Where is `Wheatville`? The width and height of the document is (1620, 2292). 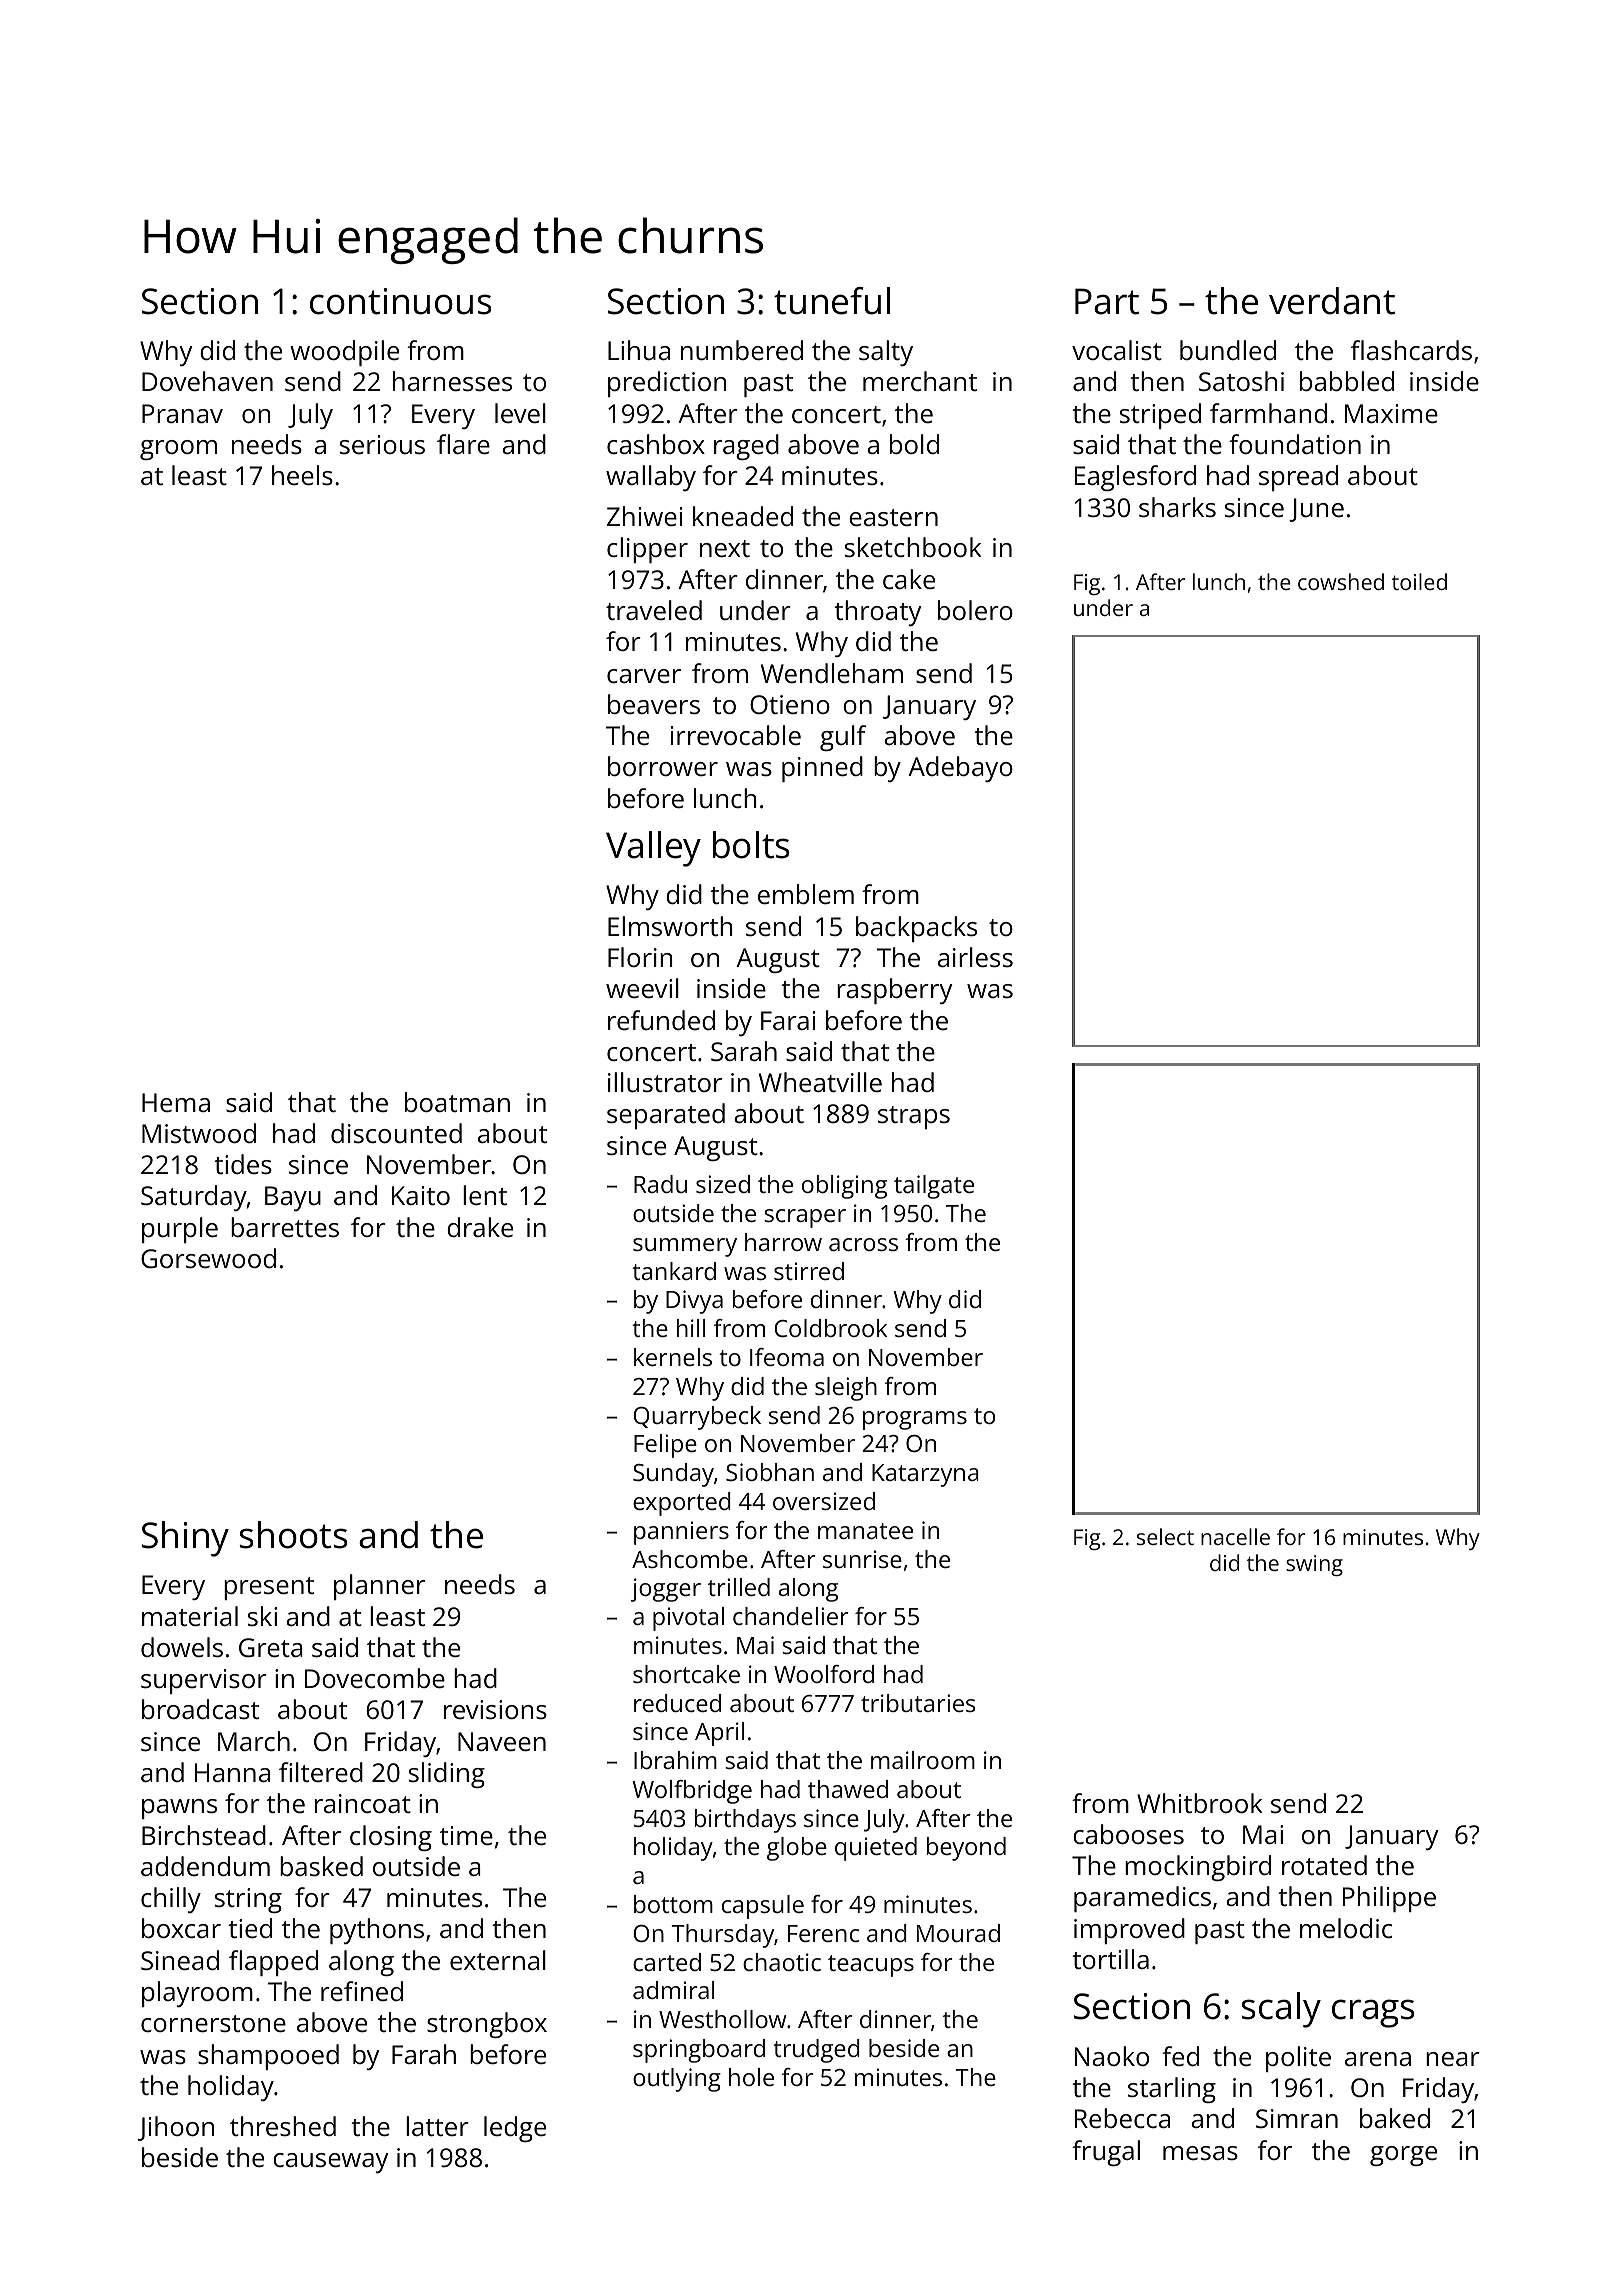
Wheatville is located at coordinates (820, 1082).
